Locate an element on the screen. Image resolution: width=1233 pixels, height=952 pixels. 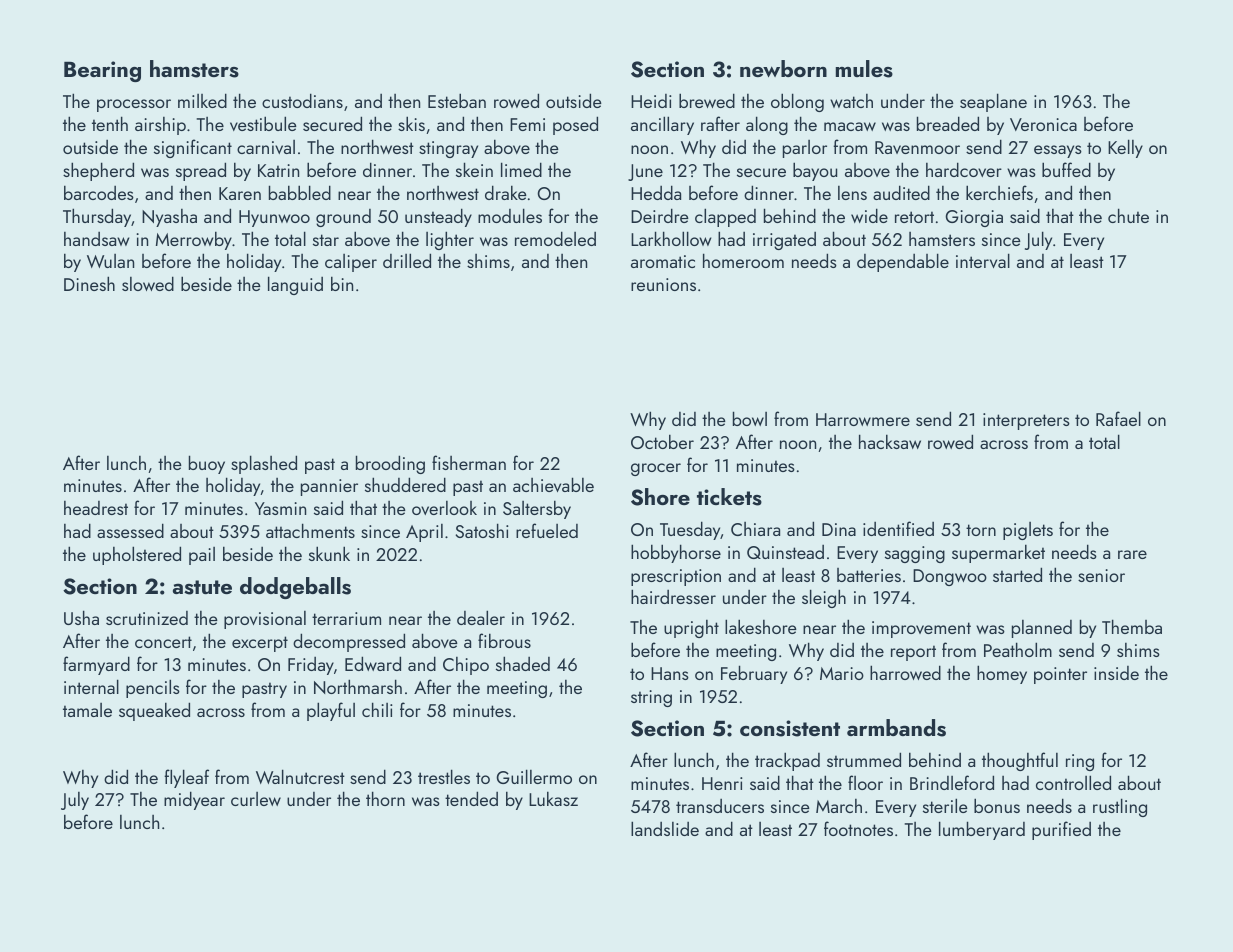
midyear is located at coordinates (194, 800).
